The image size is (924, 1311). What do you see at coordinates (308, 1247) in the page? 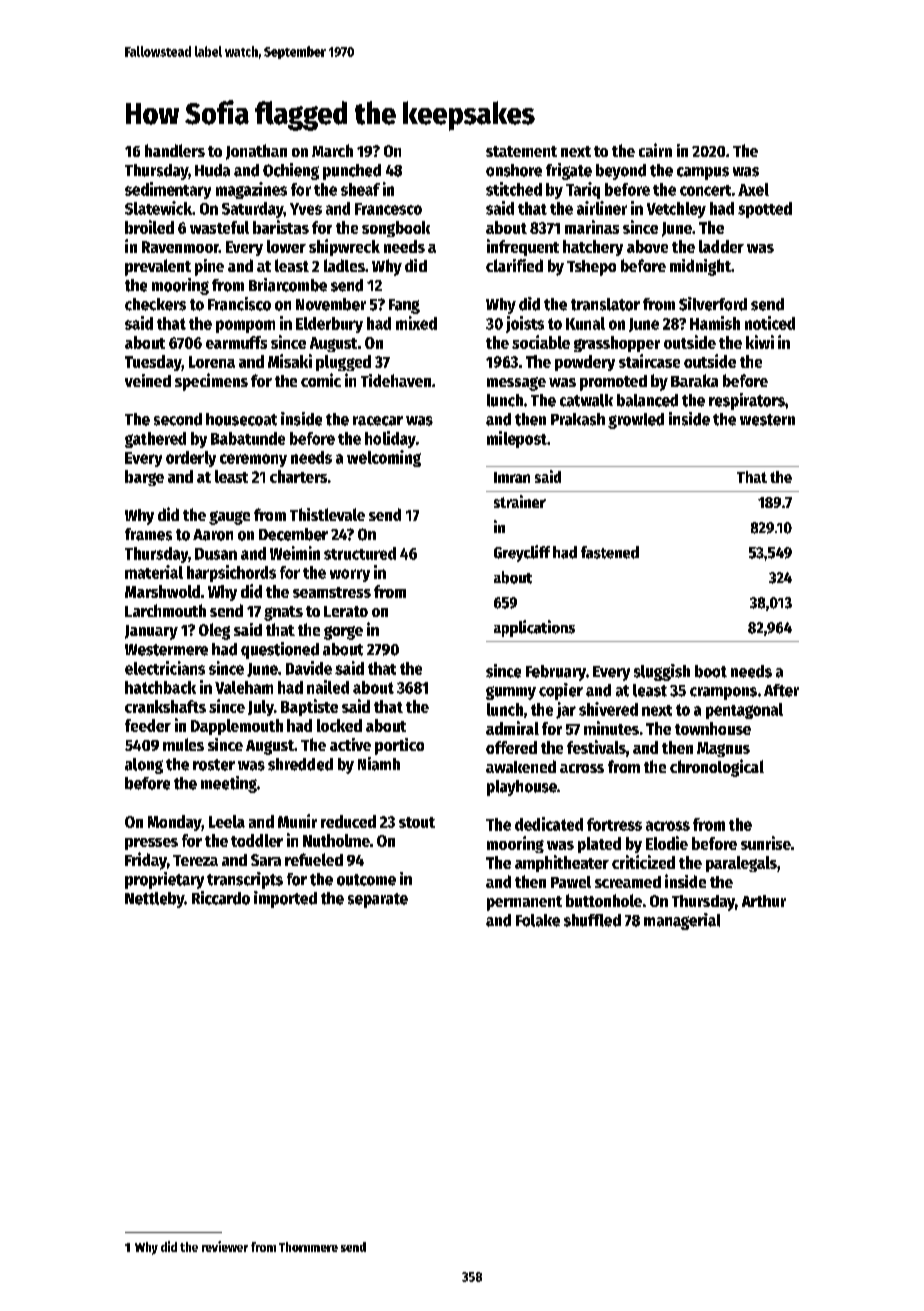
I see `Thornmere` at bounding box center [308, 1247].
